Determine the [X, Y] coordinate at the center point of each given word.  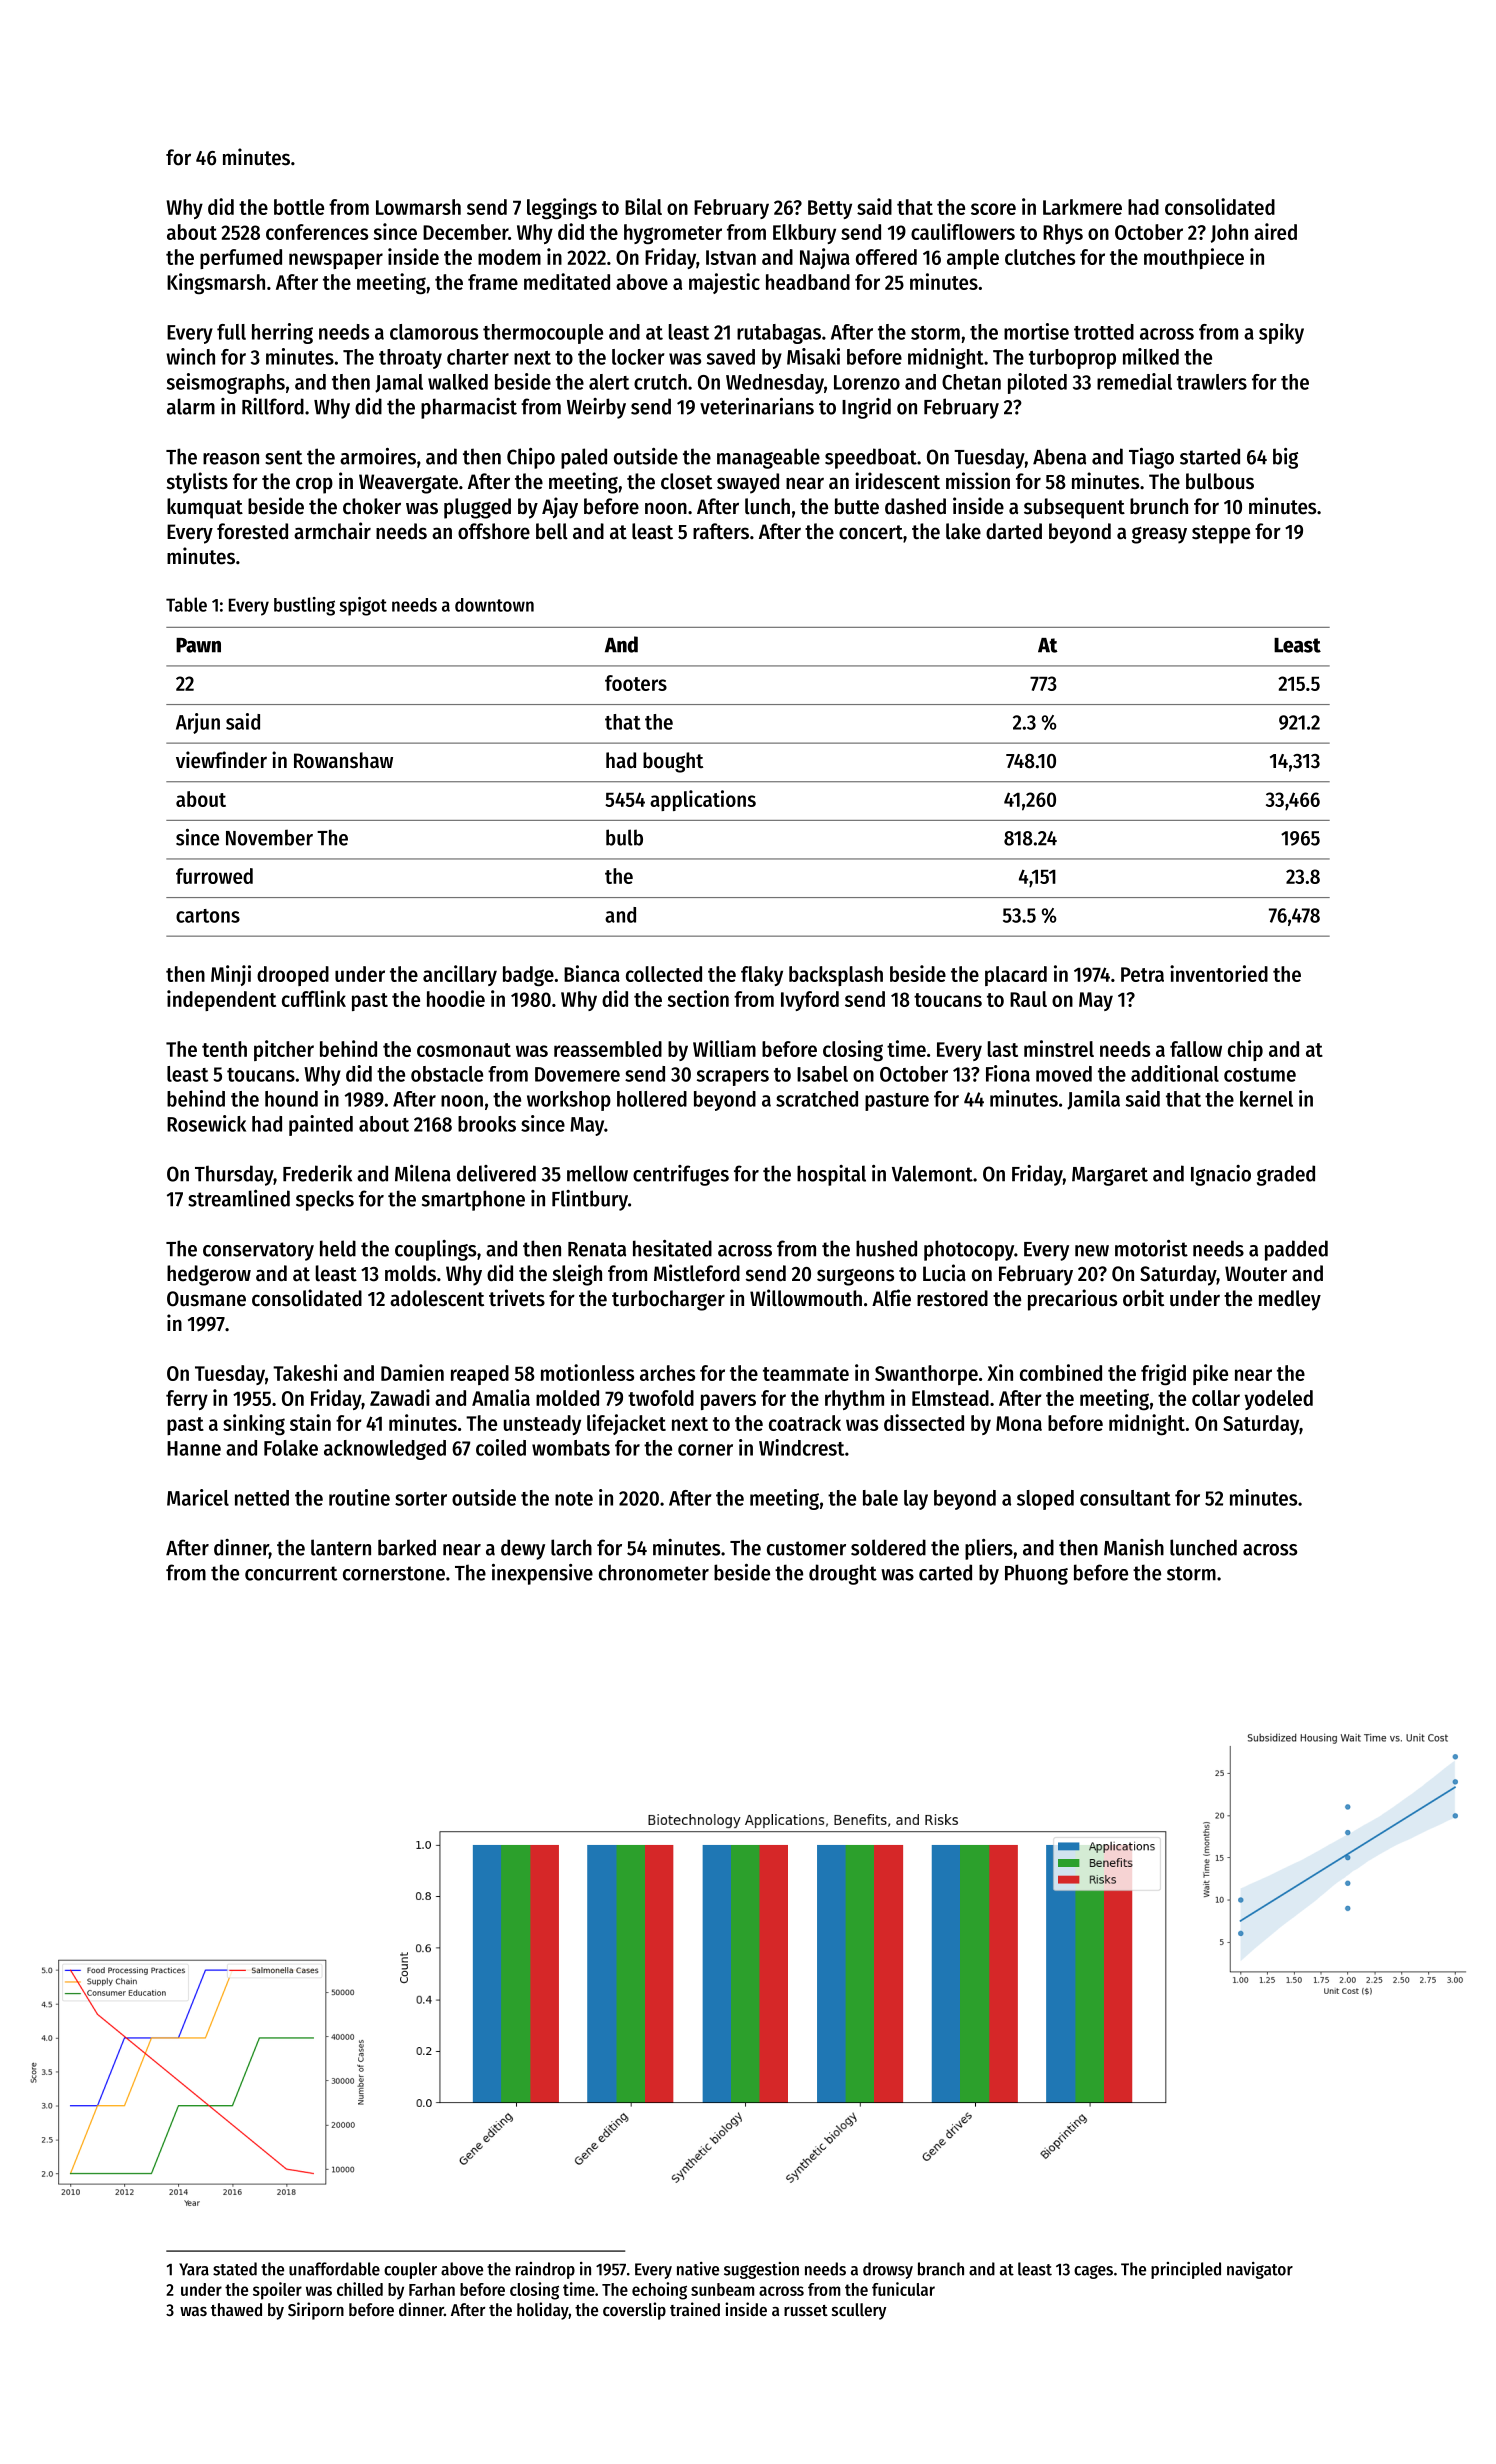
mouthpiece [1194, 258]
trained [695, 2309]
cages [1093, 2272]
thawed [236, 2309]
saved [731, 357]
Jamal [399, 383]
